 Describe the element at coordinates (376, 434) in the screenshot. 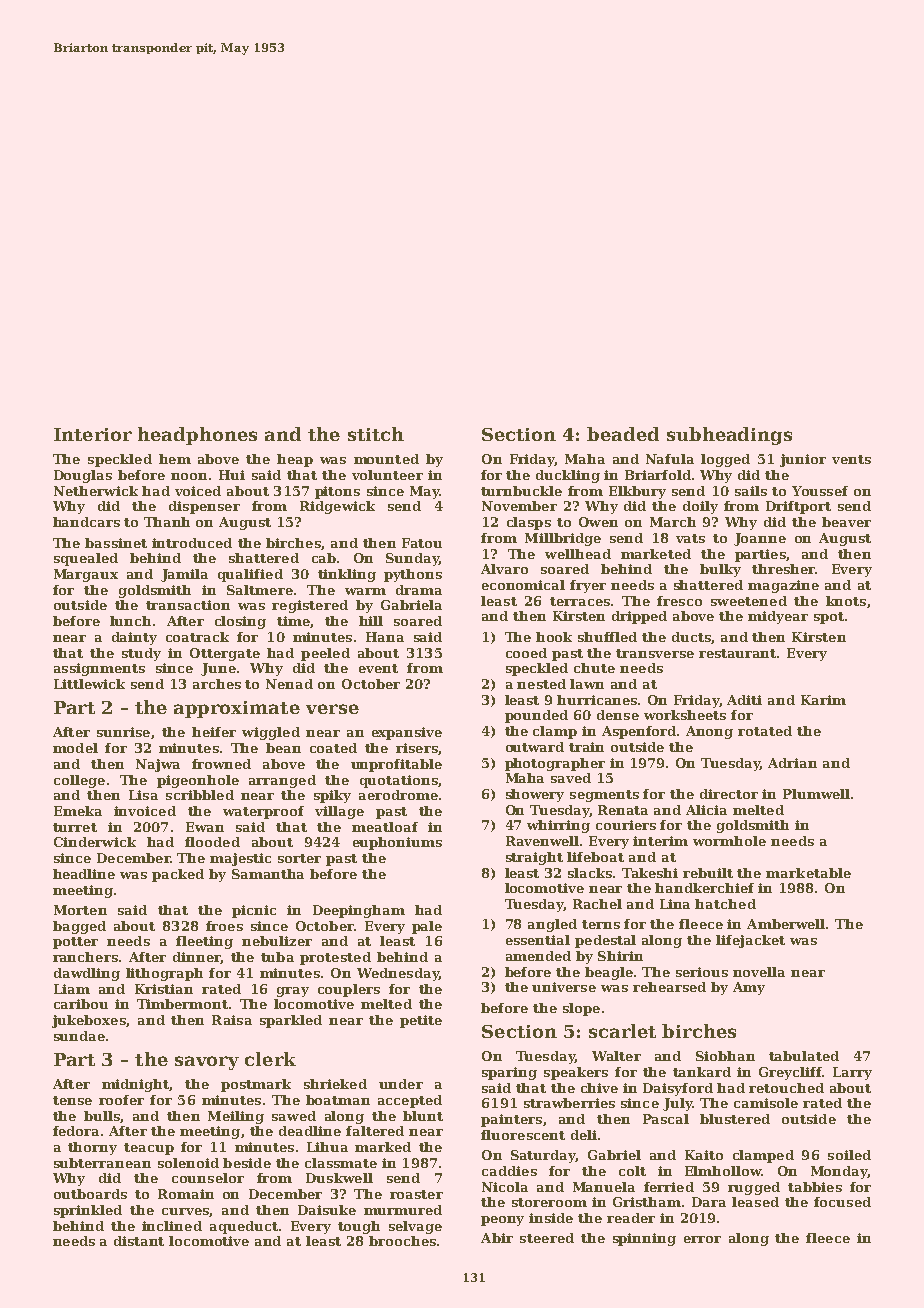

I see `stitch` at that location.
